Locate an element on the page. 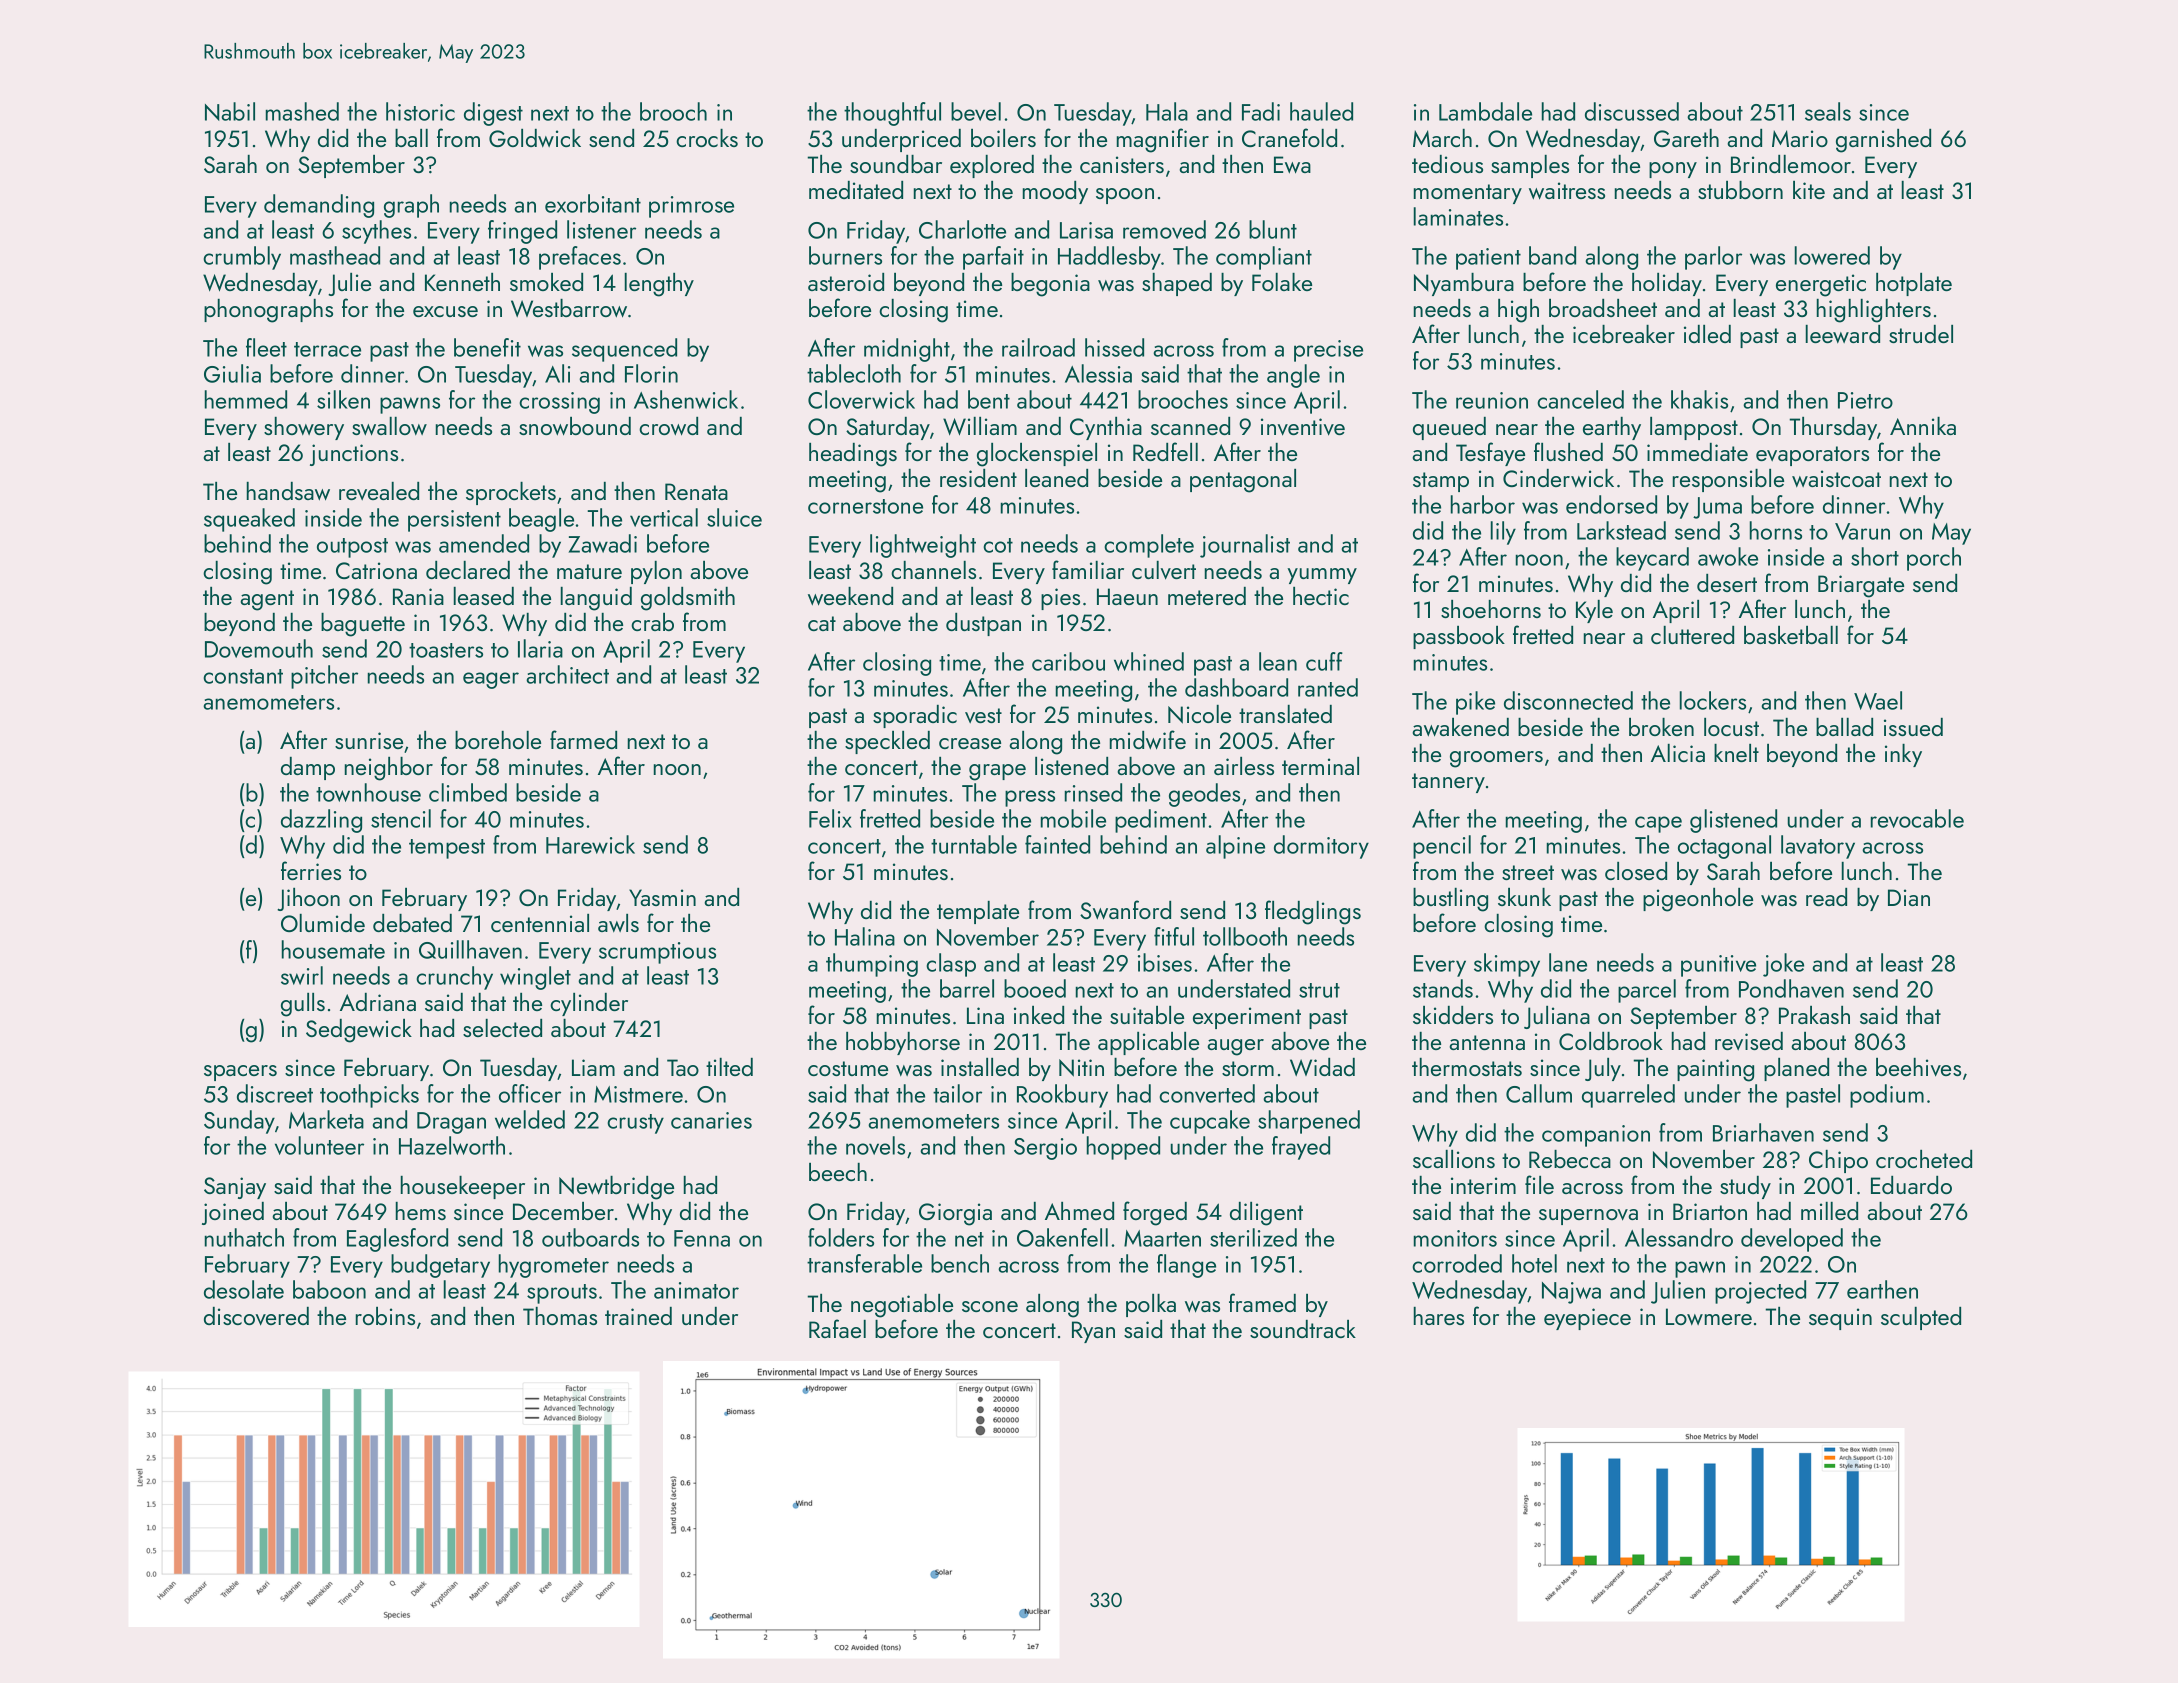 The image size is (2178, 1683). strudel is located at coordinates (1921, 334).
